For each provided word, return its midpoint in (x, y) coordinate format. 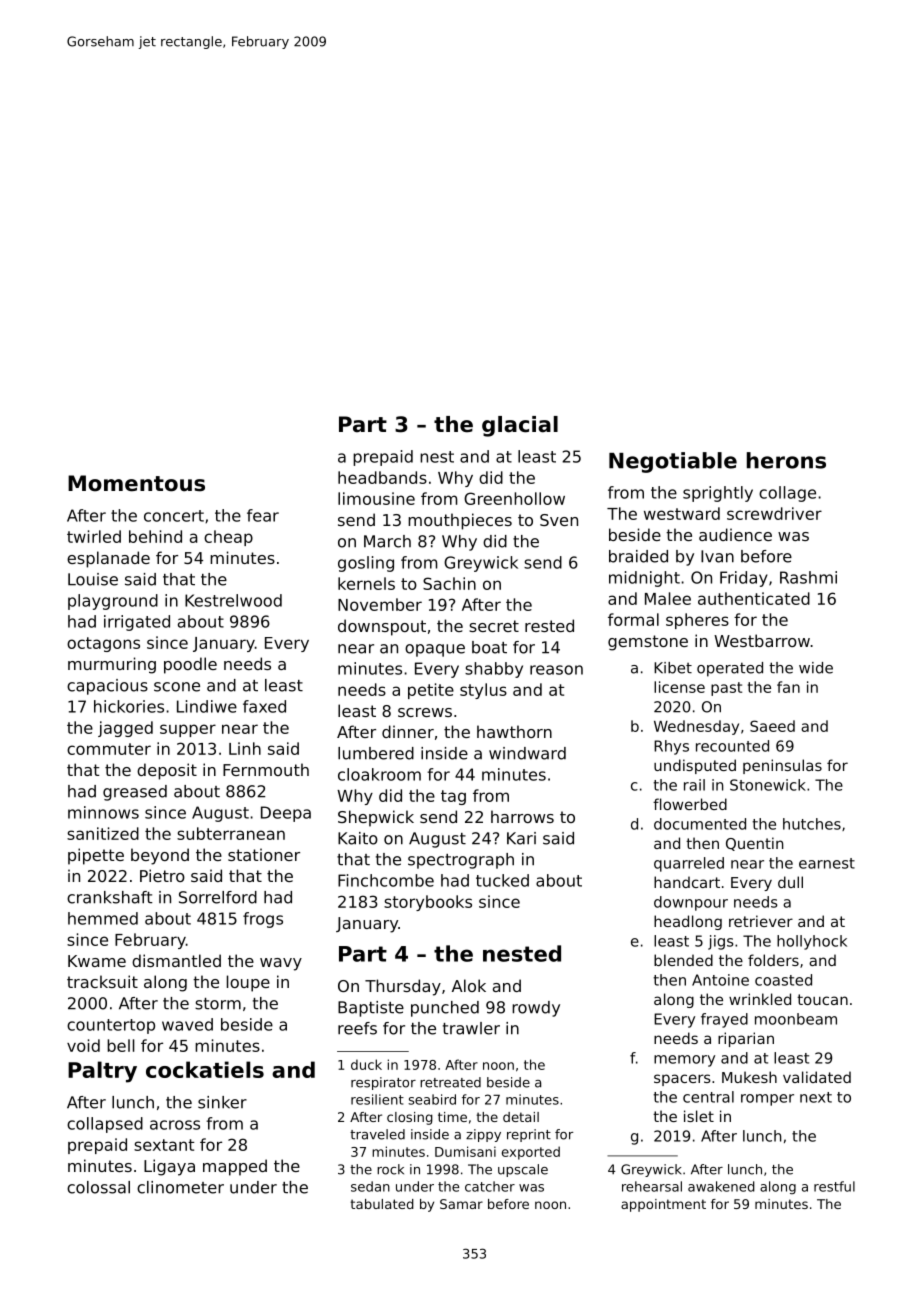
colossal (98, 1187)
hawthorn (514, 731)
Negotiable (673, 462)
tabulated (382, 1204)
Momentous (136, 483)
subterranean (231, 833)
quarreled (689, 864)
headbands (382, 477)
